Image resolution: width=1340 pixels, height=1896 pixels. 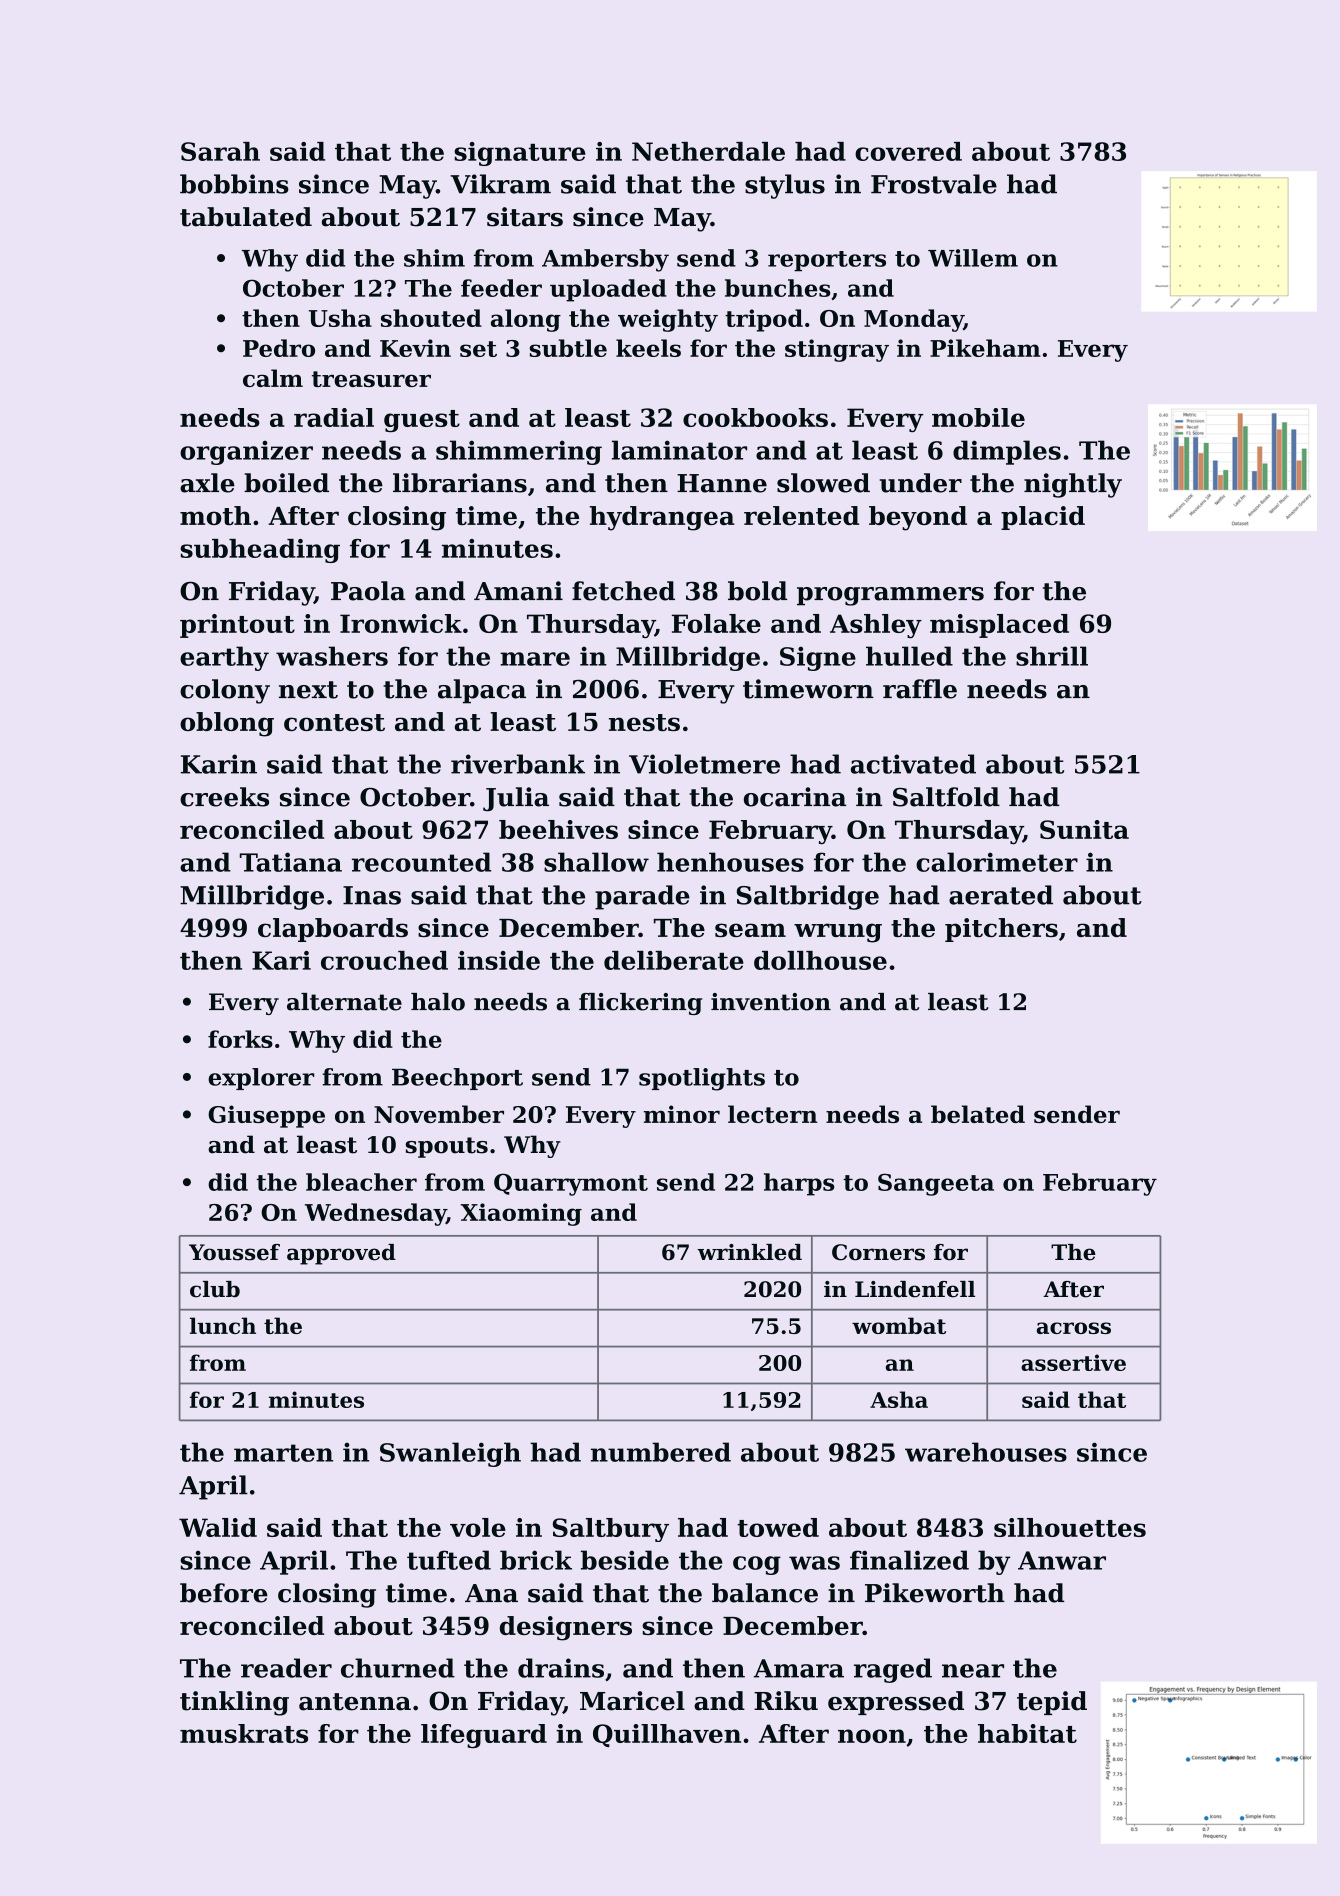 What do you see at coordinates (985, 348) in the screenshot?
I see `Pikeham` at bounding box center [985, 348].
